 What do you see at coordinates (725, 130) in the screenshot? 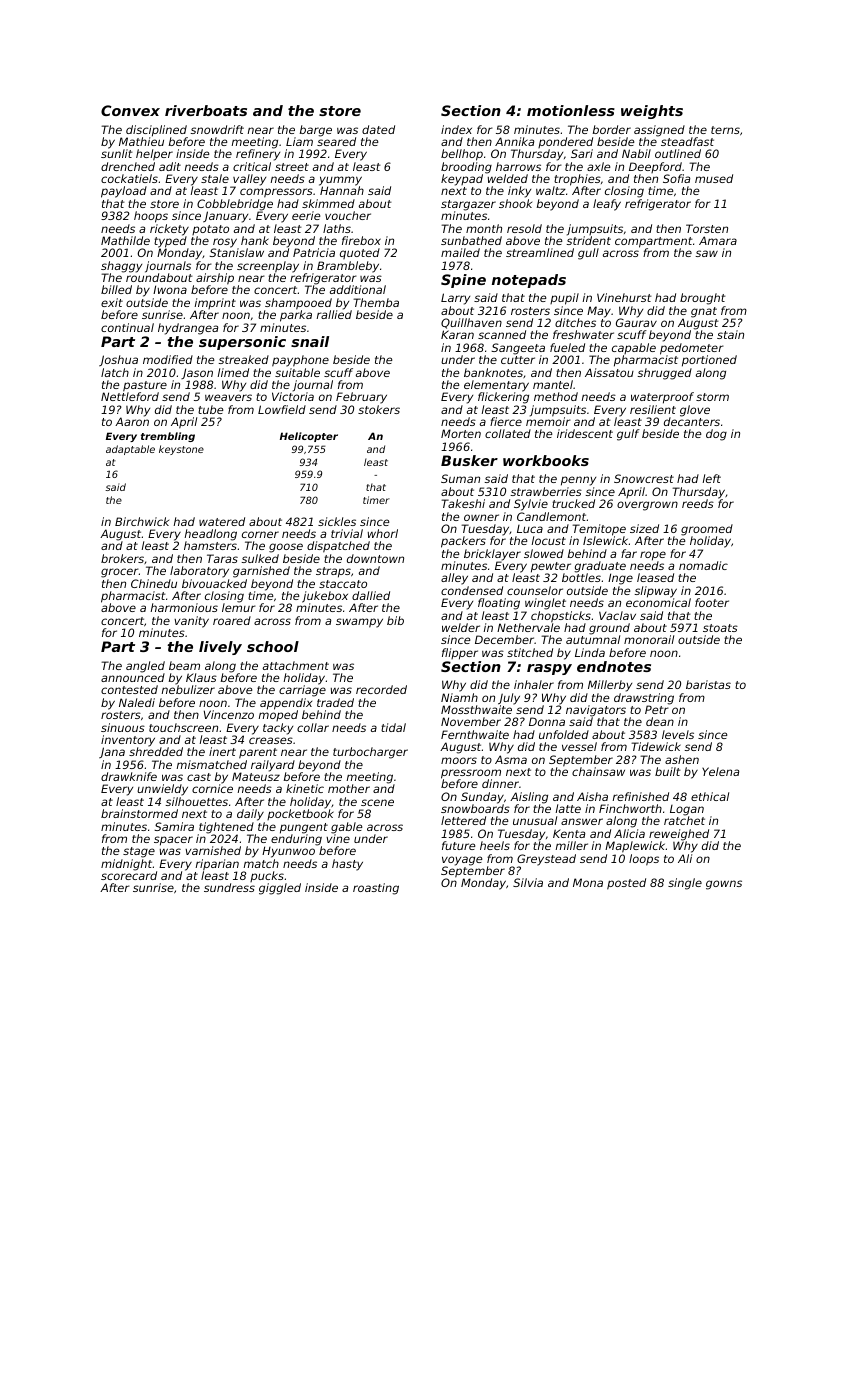
I see `terns` at bounding box center [725, 130].
